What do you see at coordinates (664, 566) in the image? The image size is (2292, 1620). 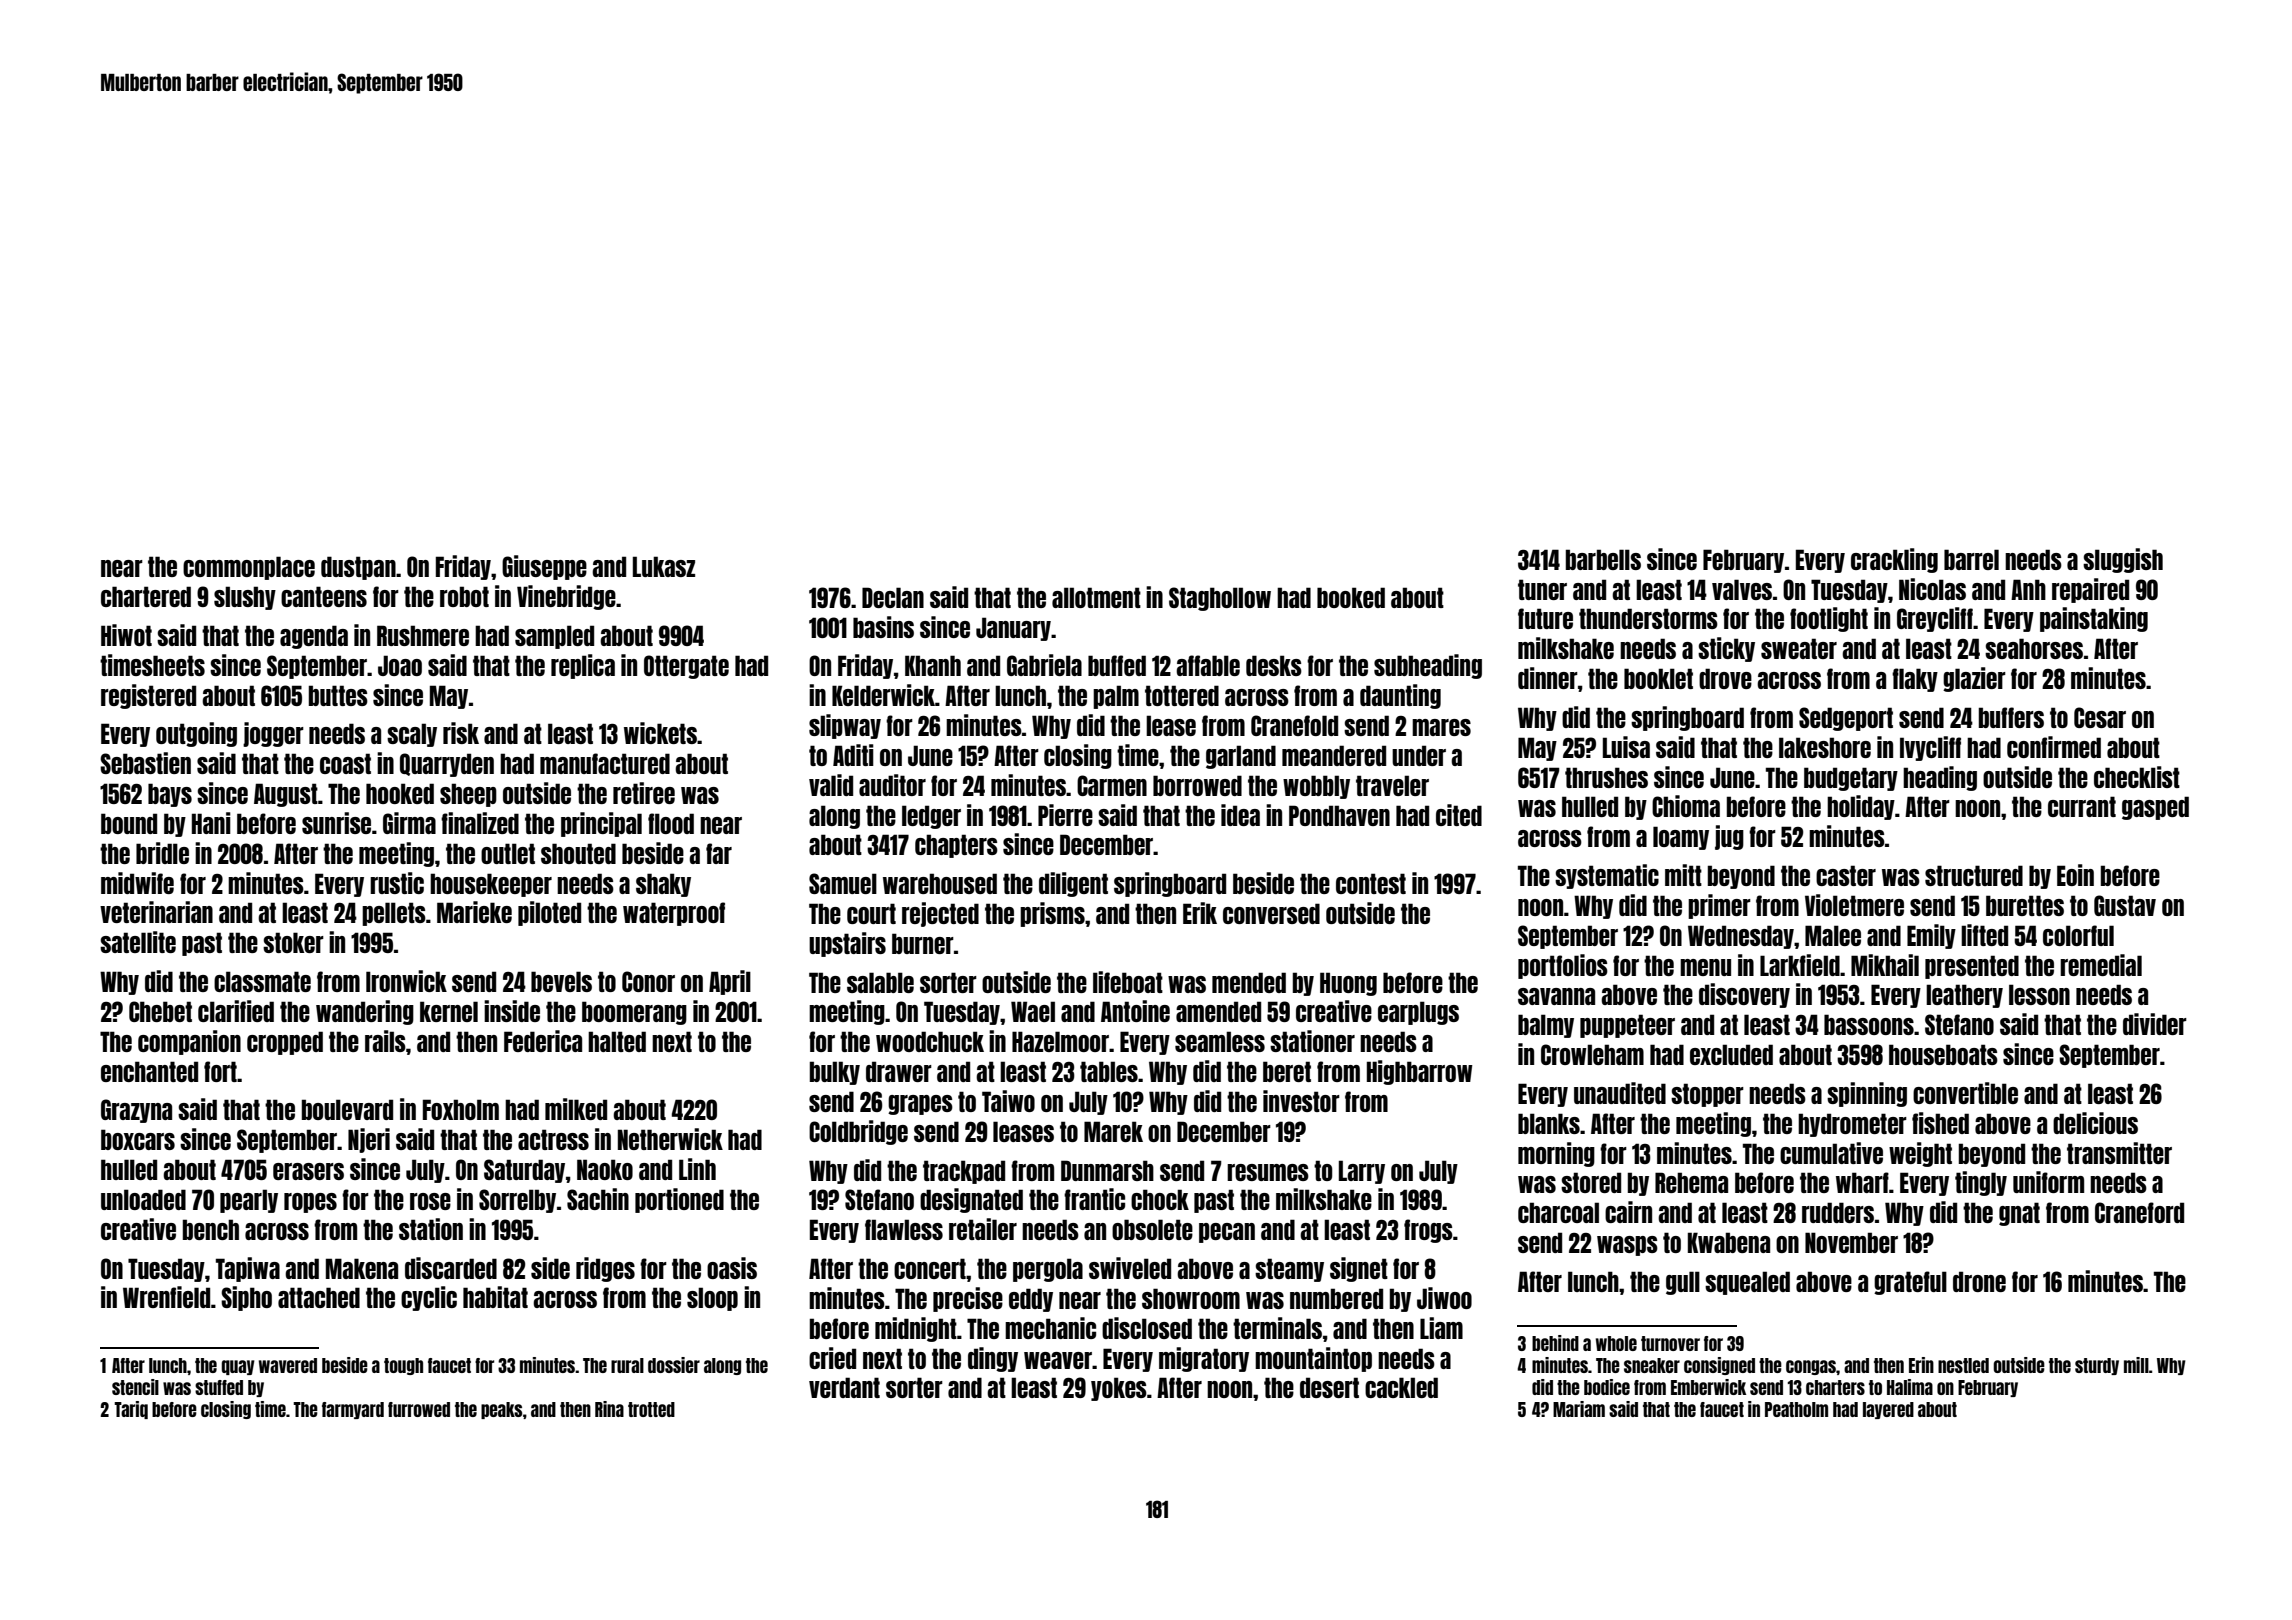 I see `Lukasz` at bounding box center [664, 566].
